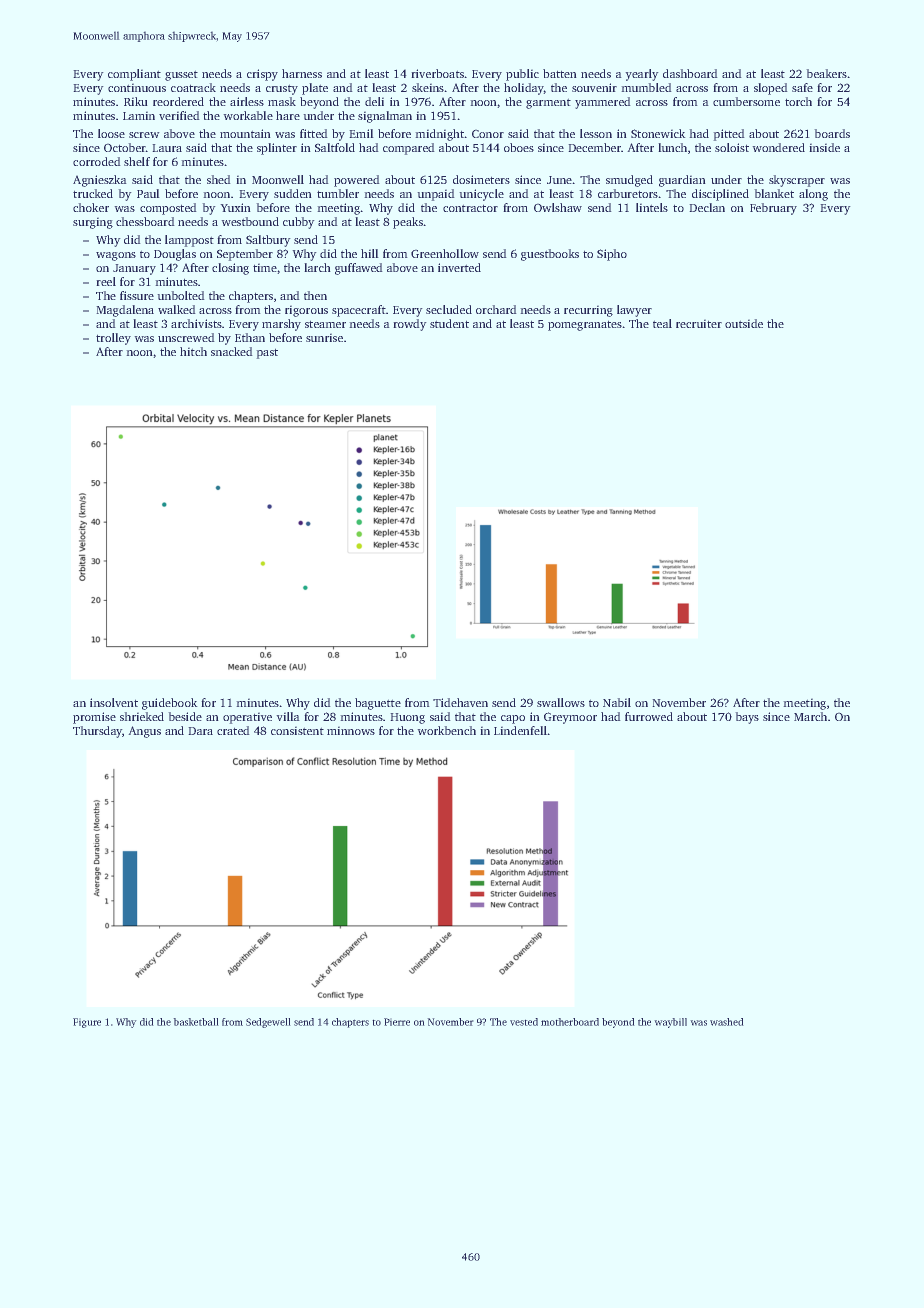 The height and width of the screenshot is (1308, 924). I want to click on baguette, so click(378, 704).
